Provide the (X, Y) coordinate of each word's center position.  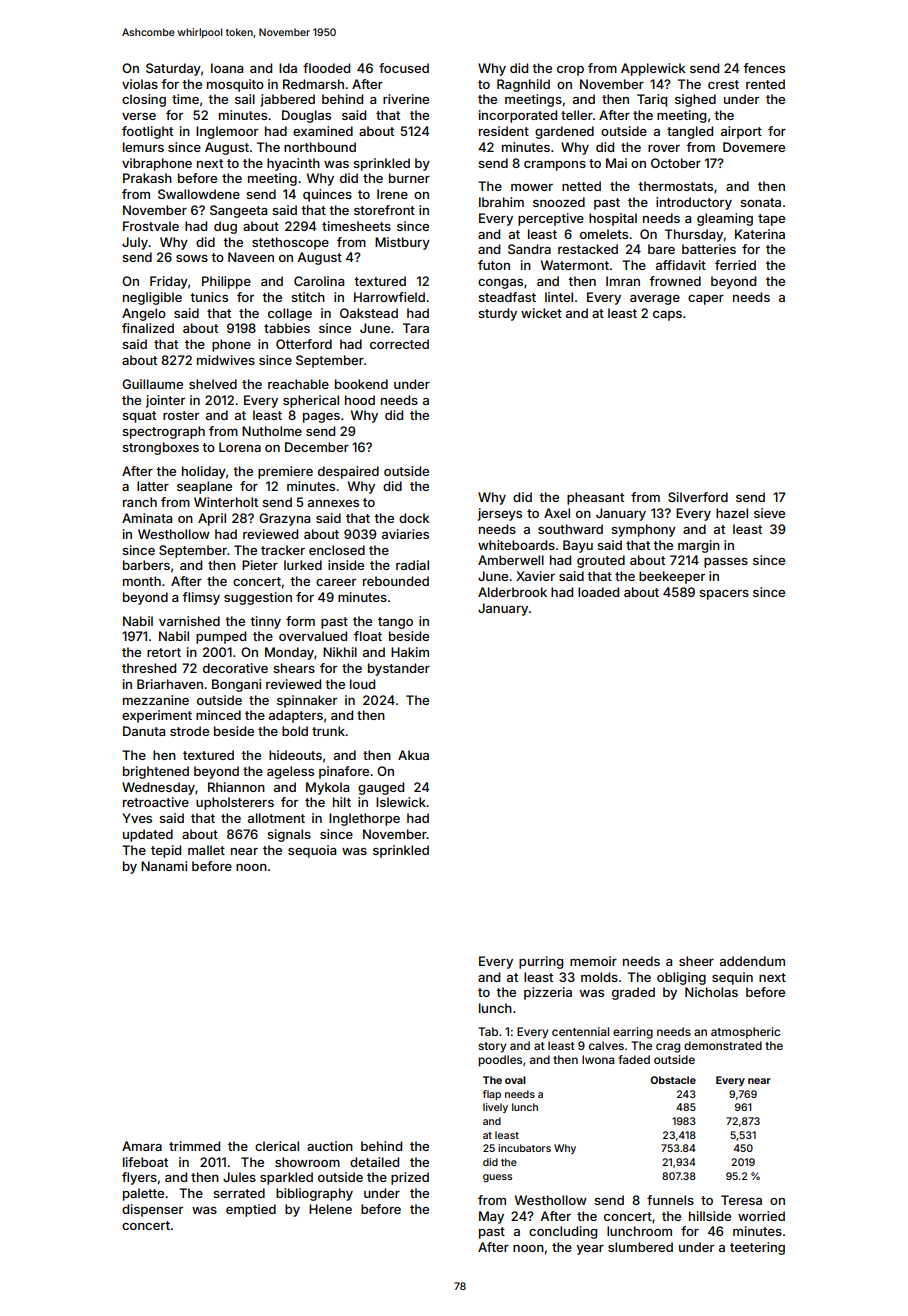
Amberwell (511, 560)
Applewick (653, 69)
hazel (732, 513)
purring (541, 962)
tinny (265, 622)
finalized (148, 328)
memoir (593, 961)
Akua (413, 755)
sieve (769, 513)
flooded (326, 68)
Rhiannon (236, 787)
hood (360, 400)
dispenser (152, 1210)
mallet (206, 850)
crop (570, 71)
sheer (696, 961)
